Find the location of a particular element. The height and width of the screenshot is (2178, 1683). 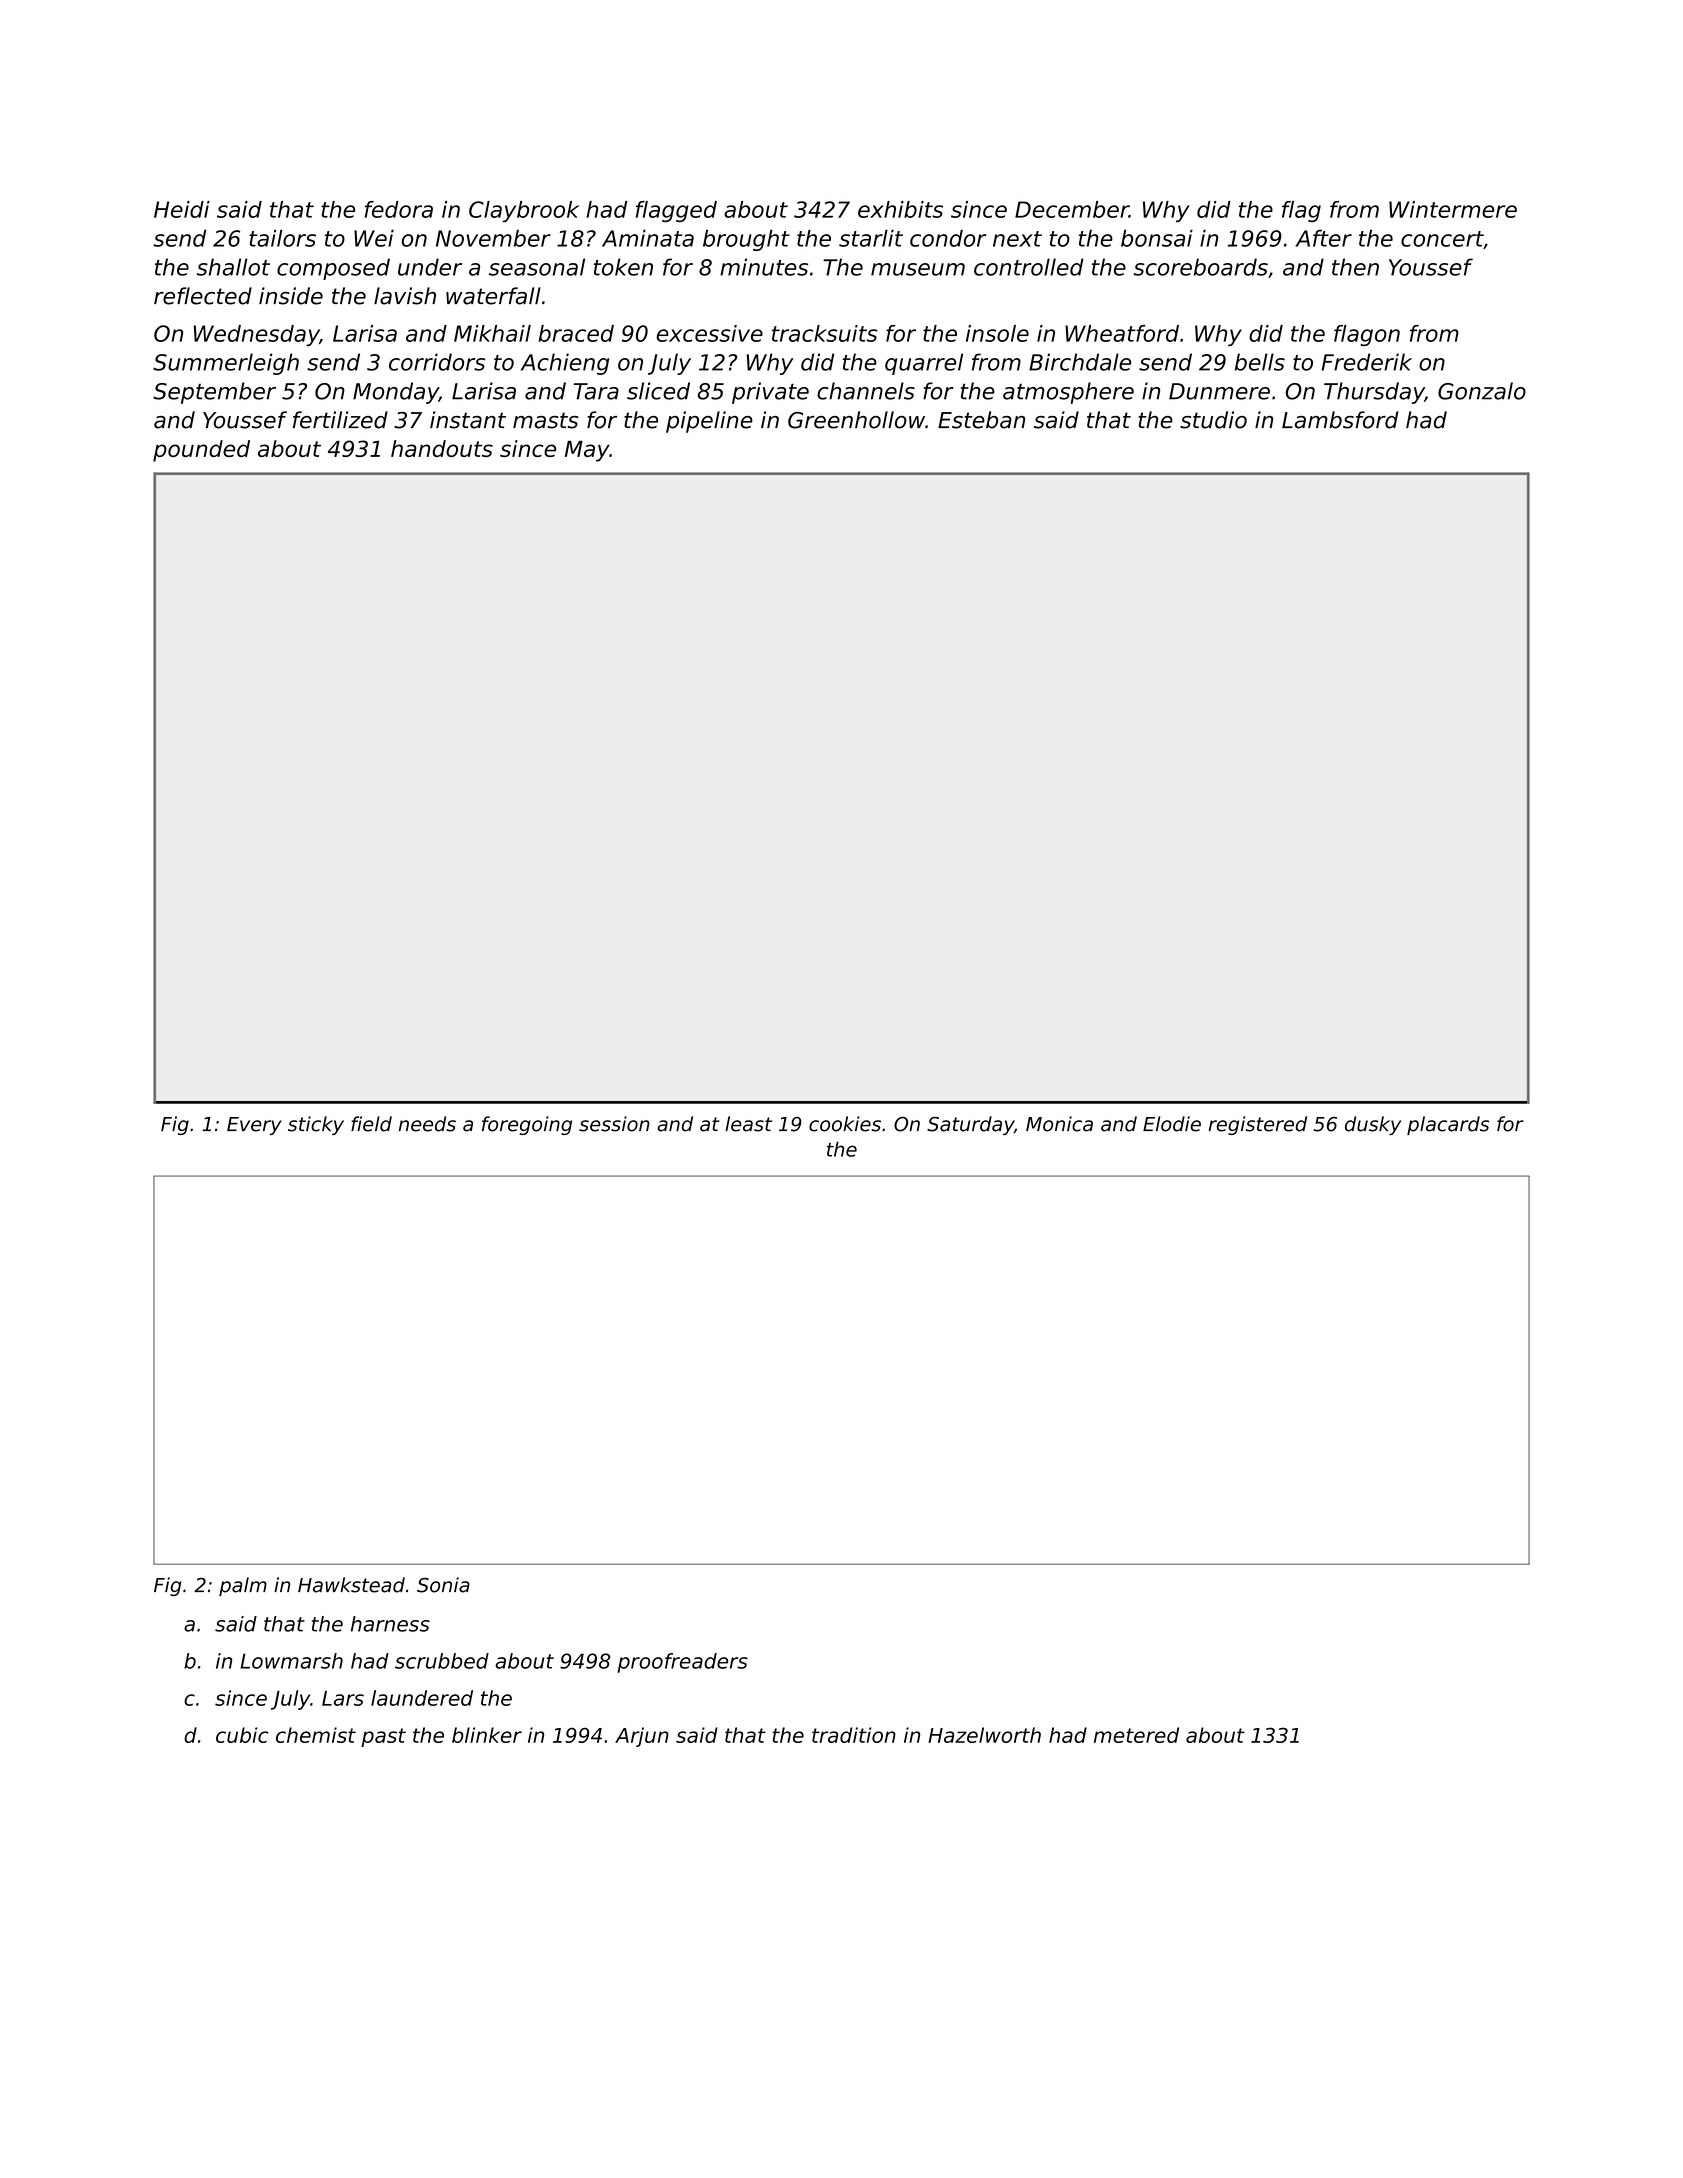

Wintermere is located at coordinates (1453, 209).
